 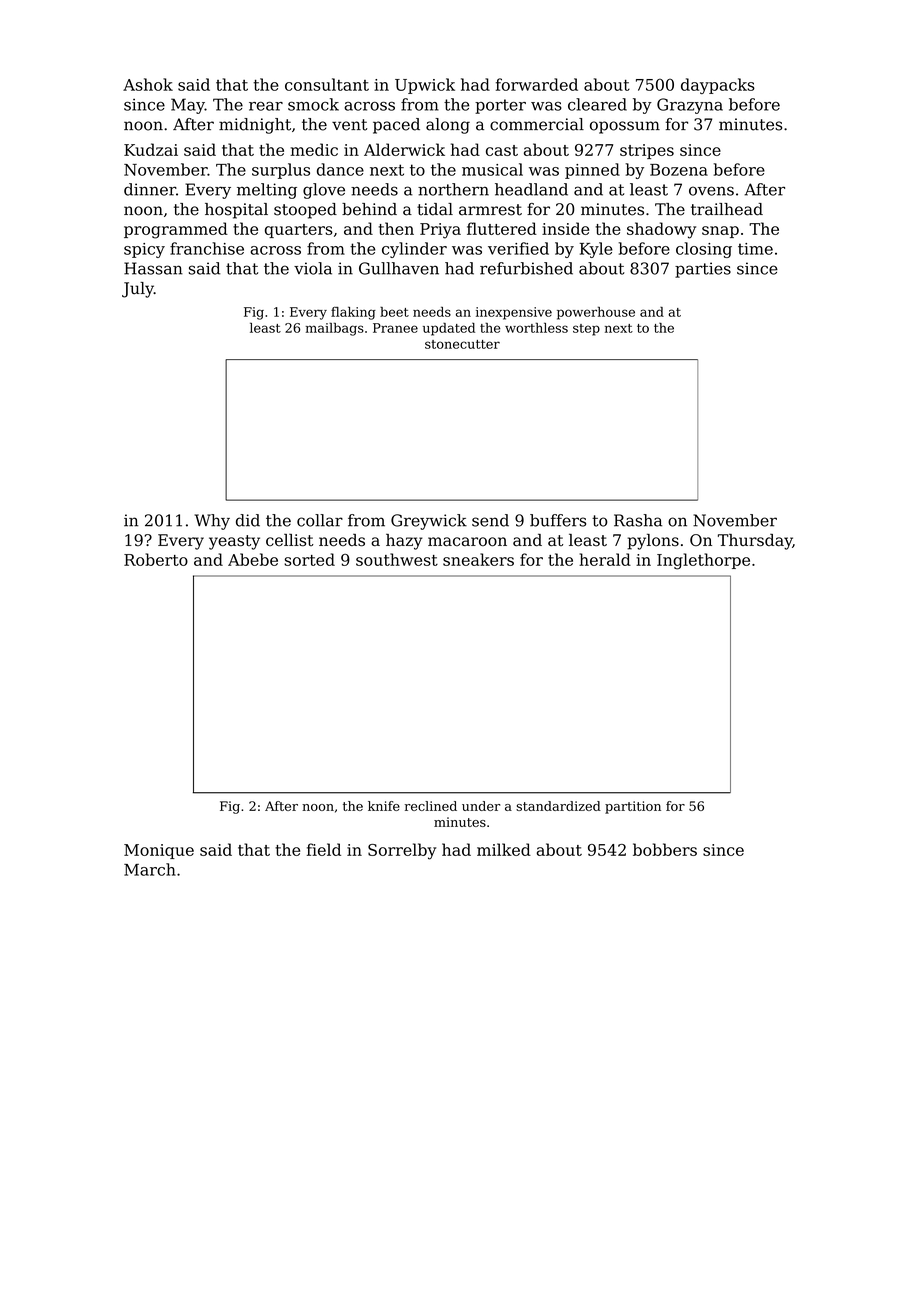 What do you see at coordinates (467, 542) in the document?
I see `macaroon` at bounding box center [467, 542].
